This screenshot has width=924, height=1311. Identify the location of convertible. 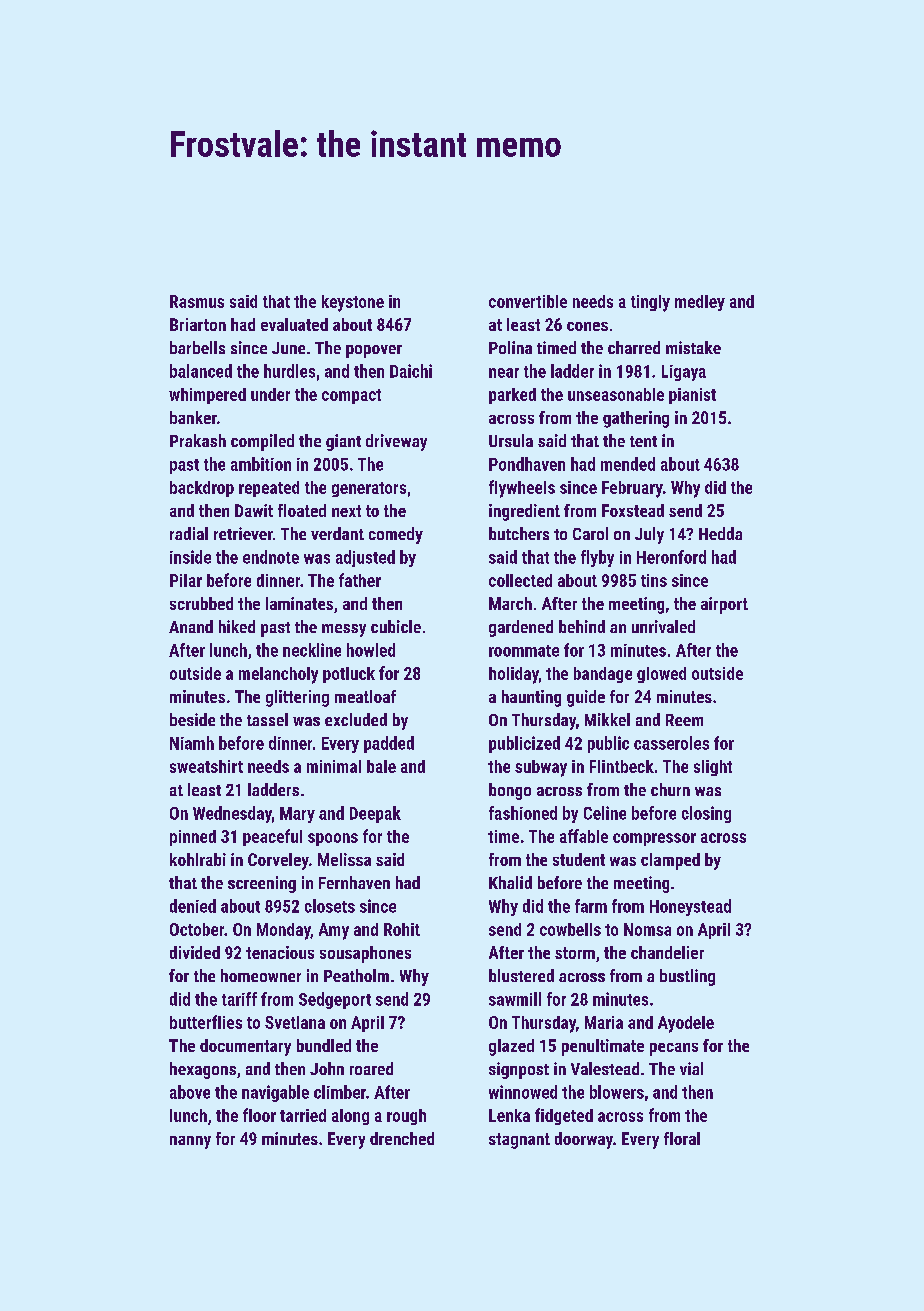
(528, 301).
